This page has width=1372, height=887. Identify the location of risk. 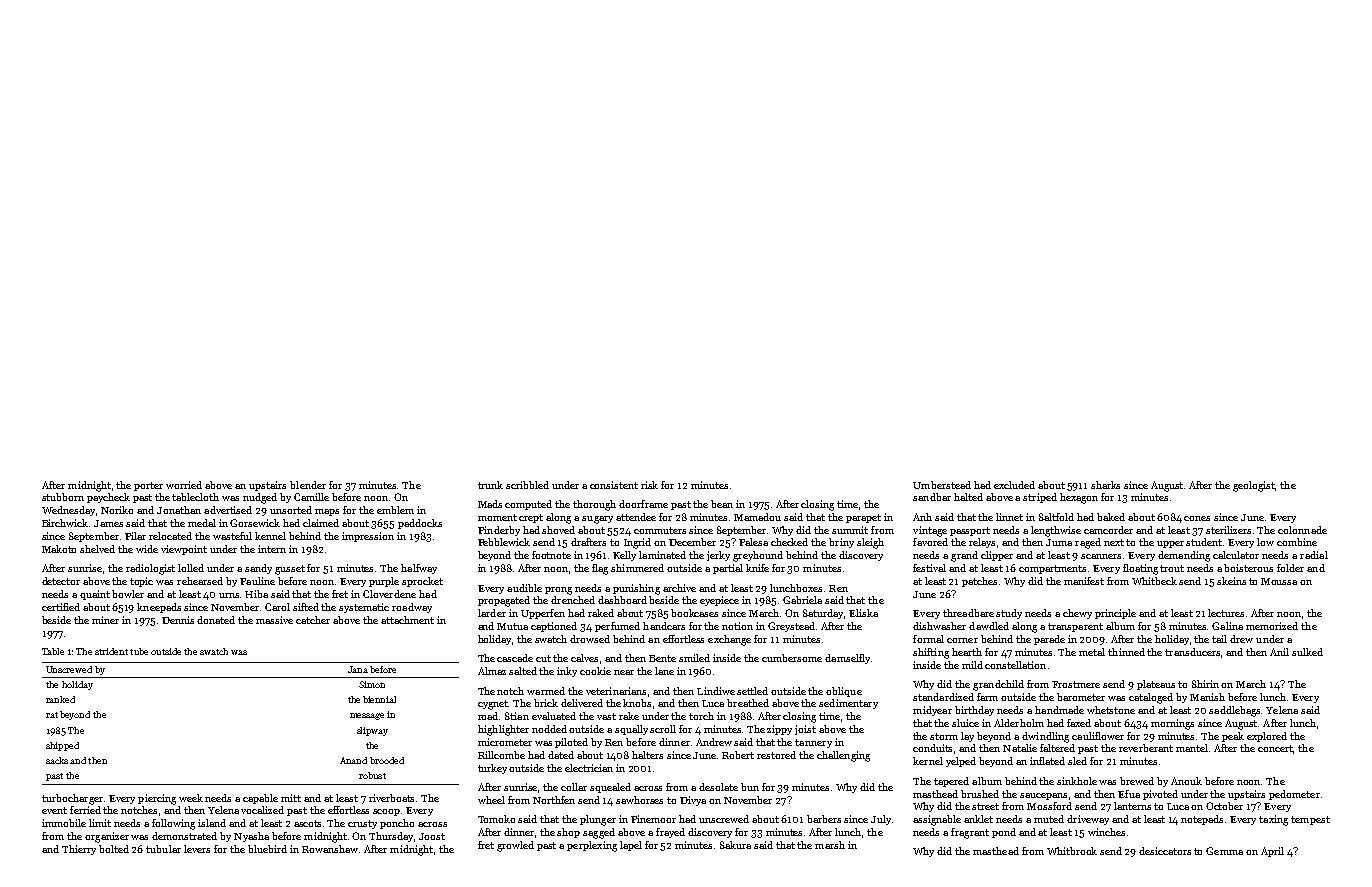
(649, 485).
